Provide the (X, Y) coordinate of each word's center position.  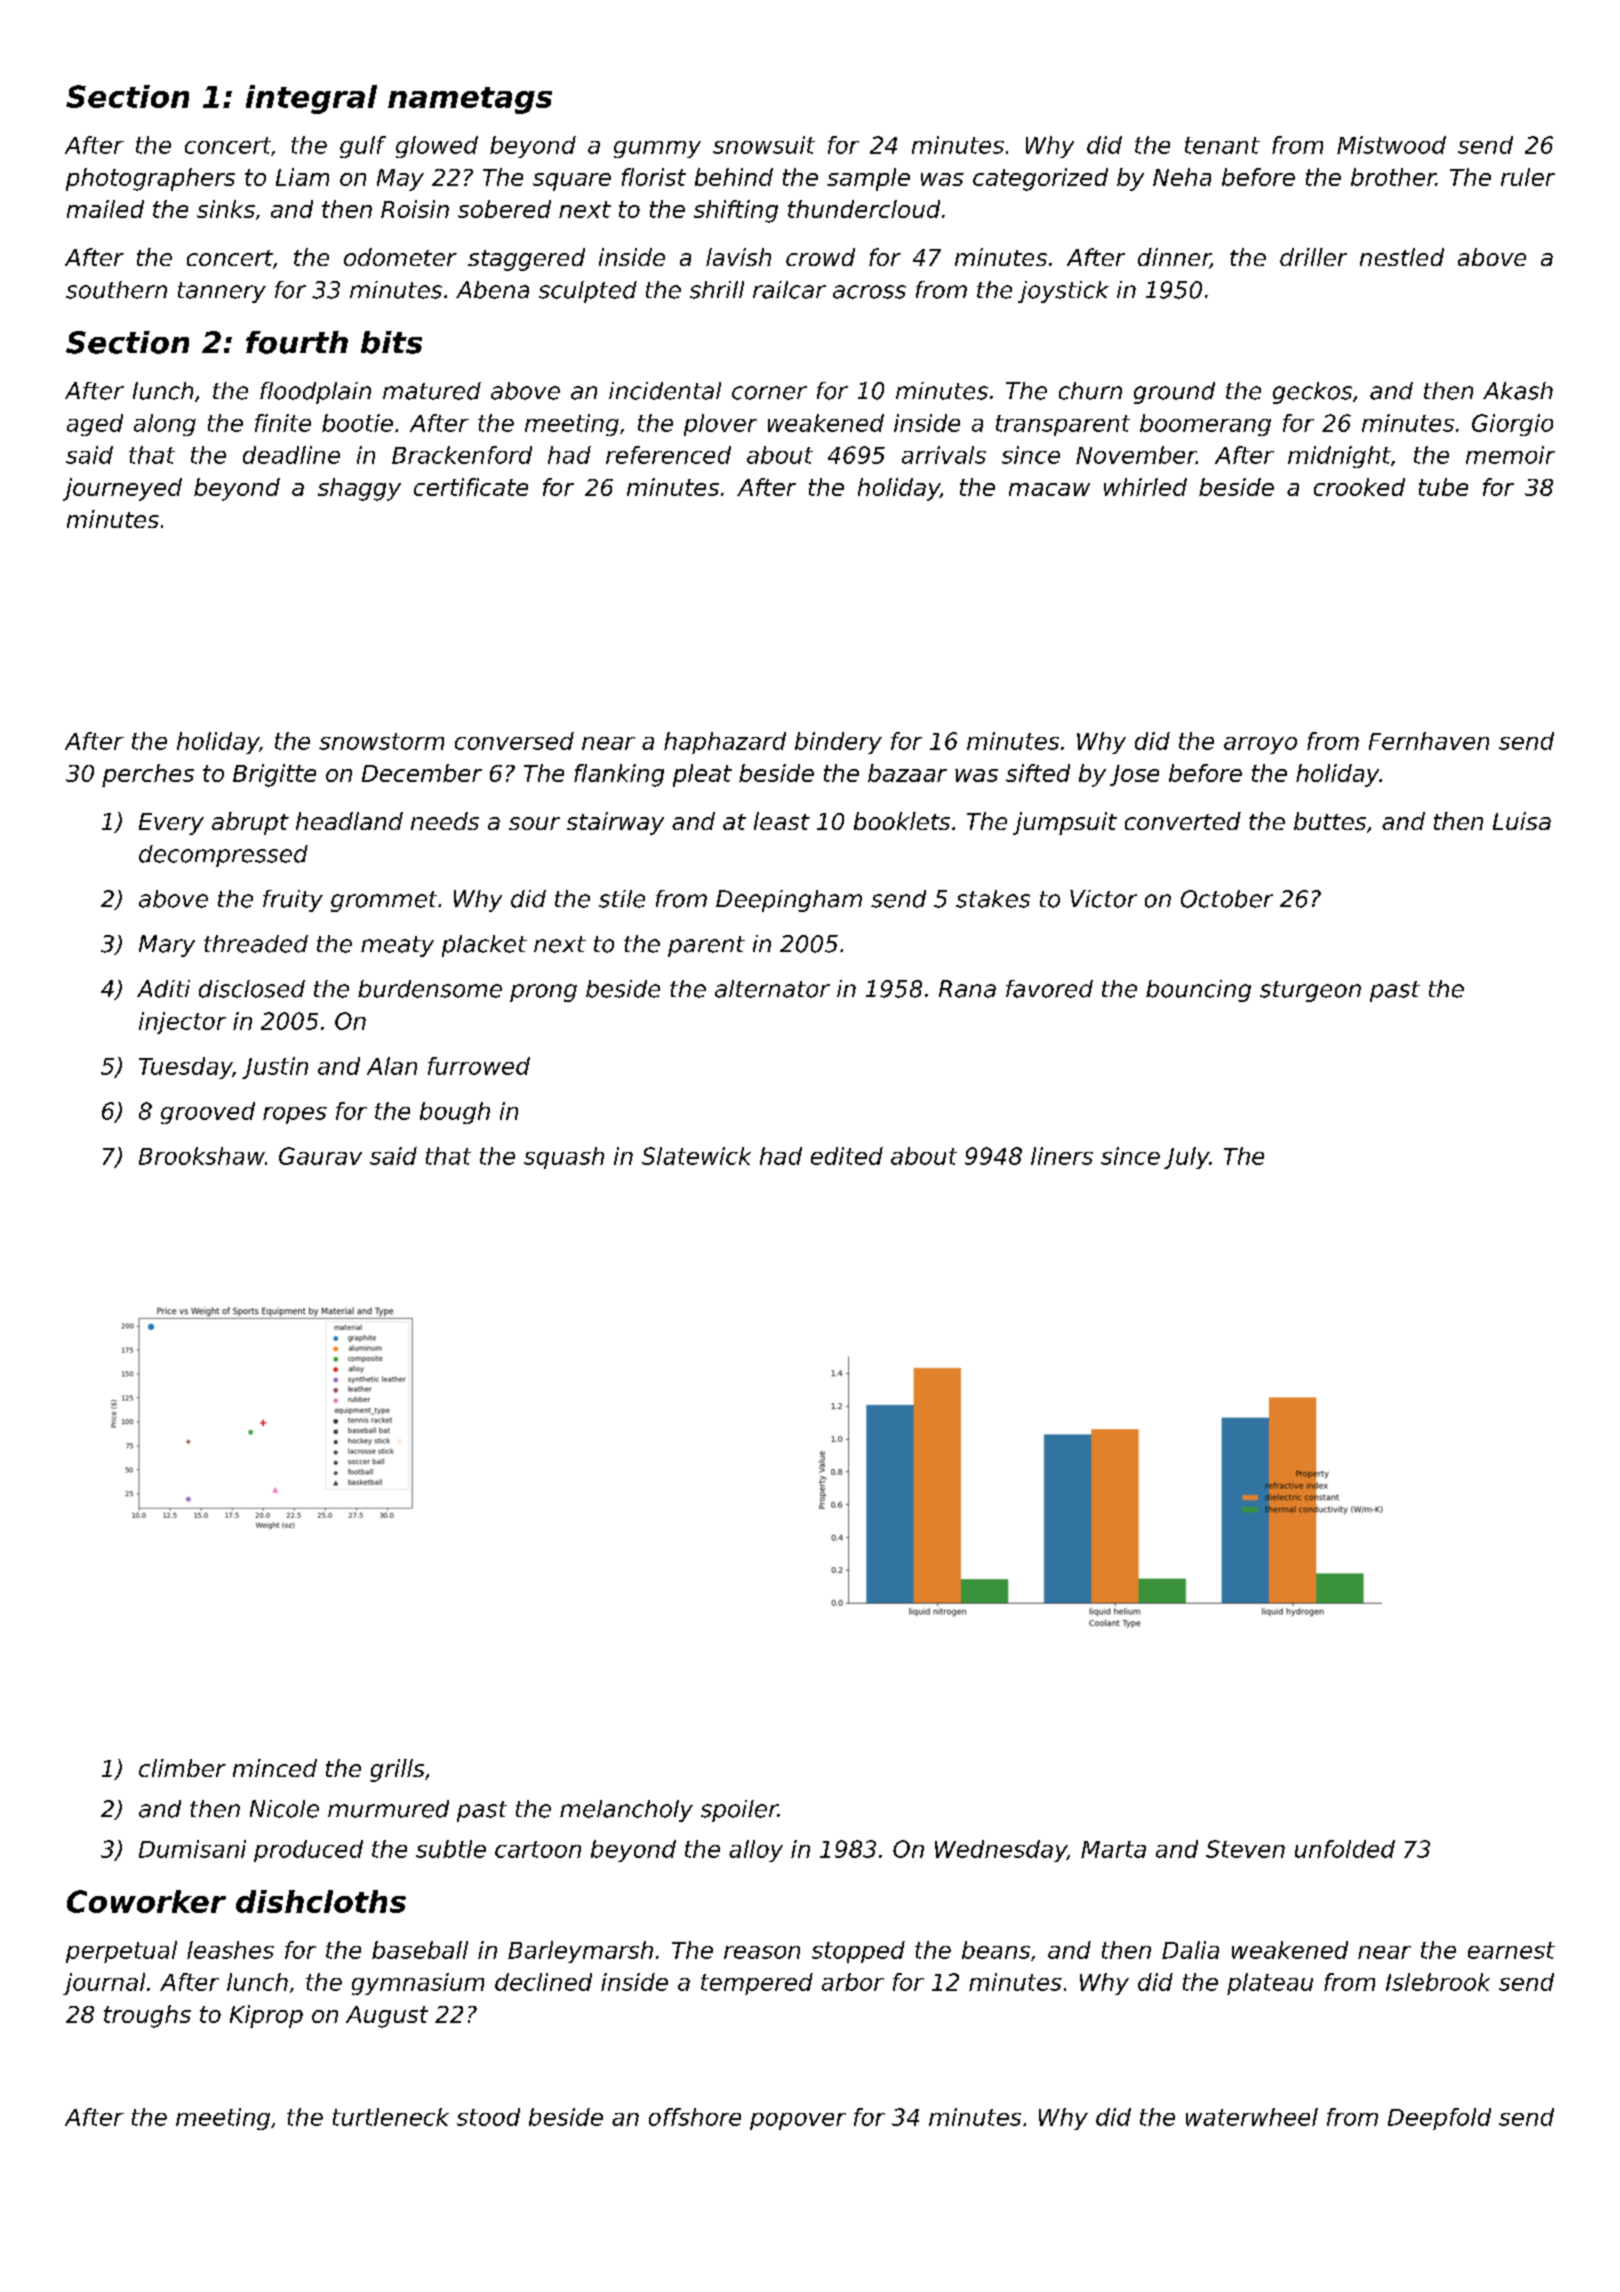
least (782, 821)
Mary (167, 946)
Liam (302, 177)
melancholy (626, 1811)
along (165, 425)
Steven (1245, 1849)
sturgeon (1310, 991)
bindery (838, 743)
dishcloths (321, 1901)
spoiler (739, 1811)
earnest (1511, 1950)
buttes (1330, 821)
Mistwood (1391, 145)
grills (397, 1770)
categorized (1040, 179)
